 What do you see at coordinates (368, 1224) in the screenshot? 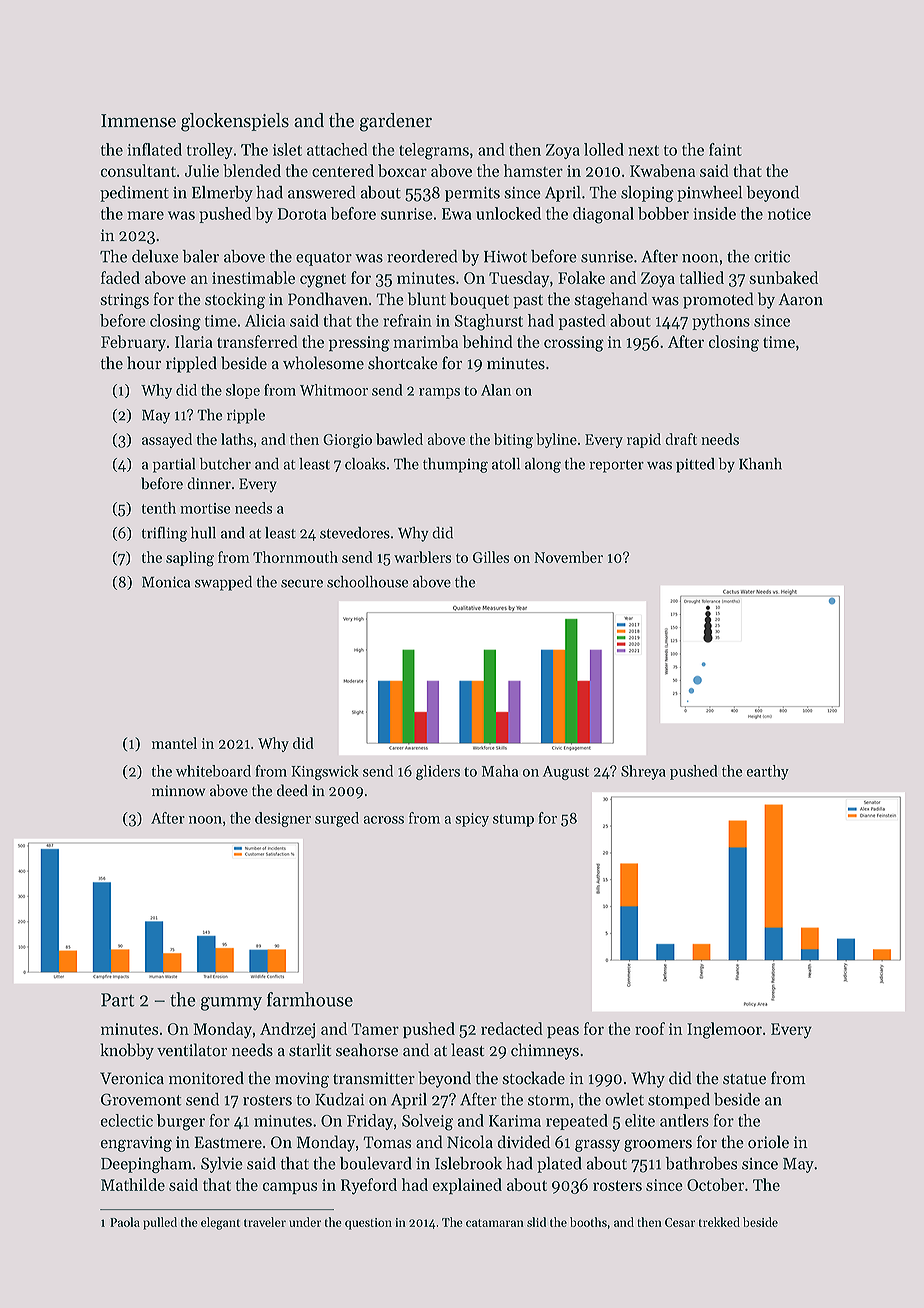
I see `question` at bounding box center [368, 1224].
